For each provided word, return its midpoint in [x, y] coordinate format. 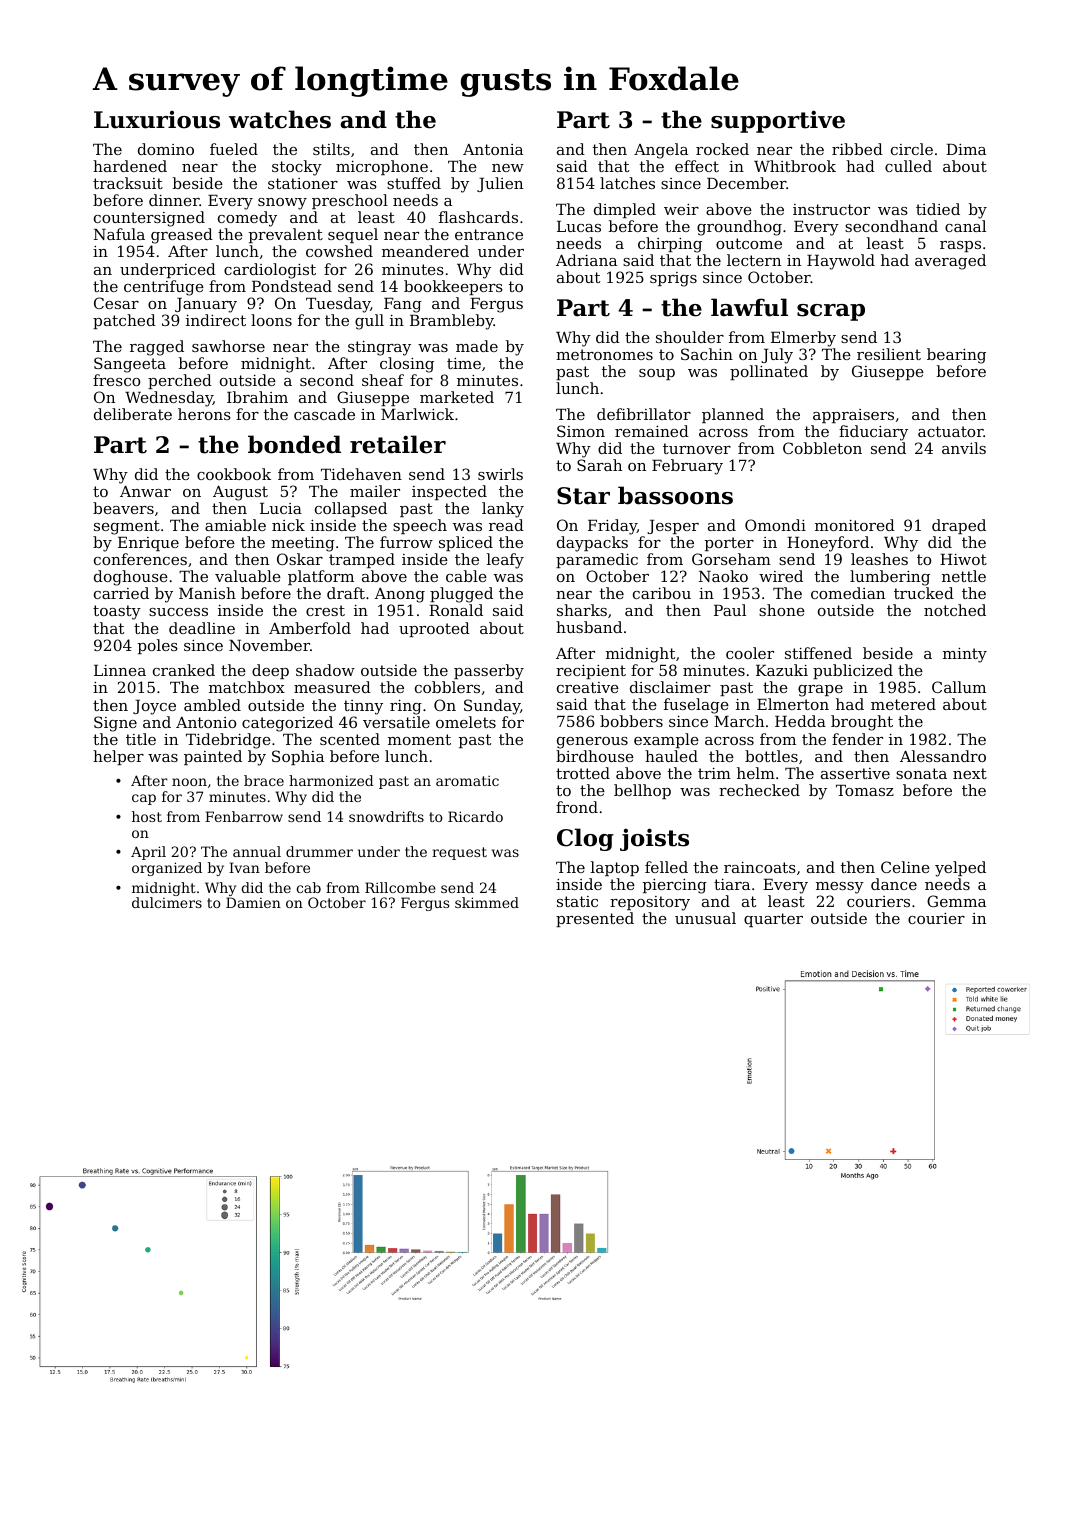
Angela [661, 151]
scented [350, 739]
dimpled [625, 210]
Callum [959, 687]
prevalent [286, 235]
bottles [771, 756]
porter [729, 544]
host [147, 816]
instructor [831, 209]
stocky [297, 168]
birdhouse [595, 756]
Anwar [145, 491]
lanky [503, 510]
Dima [966, 149]
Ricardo [475, 816]
